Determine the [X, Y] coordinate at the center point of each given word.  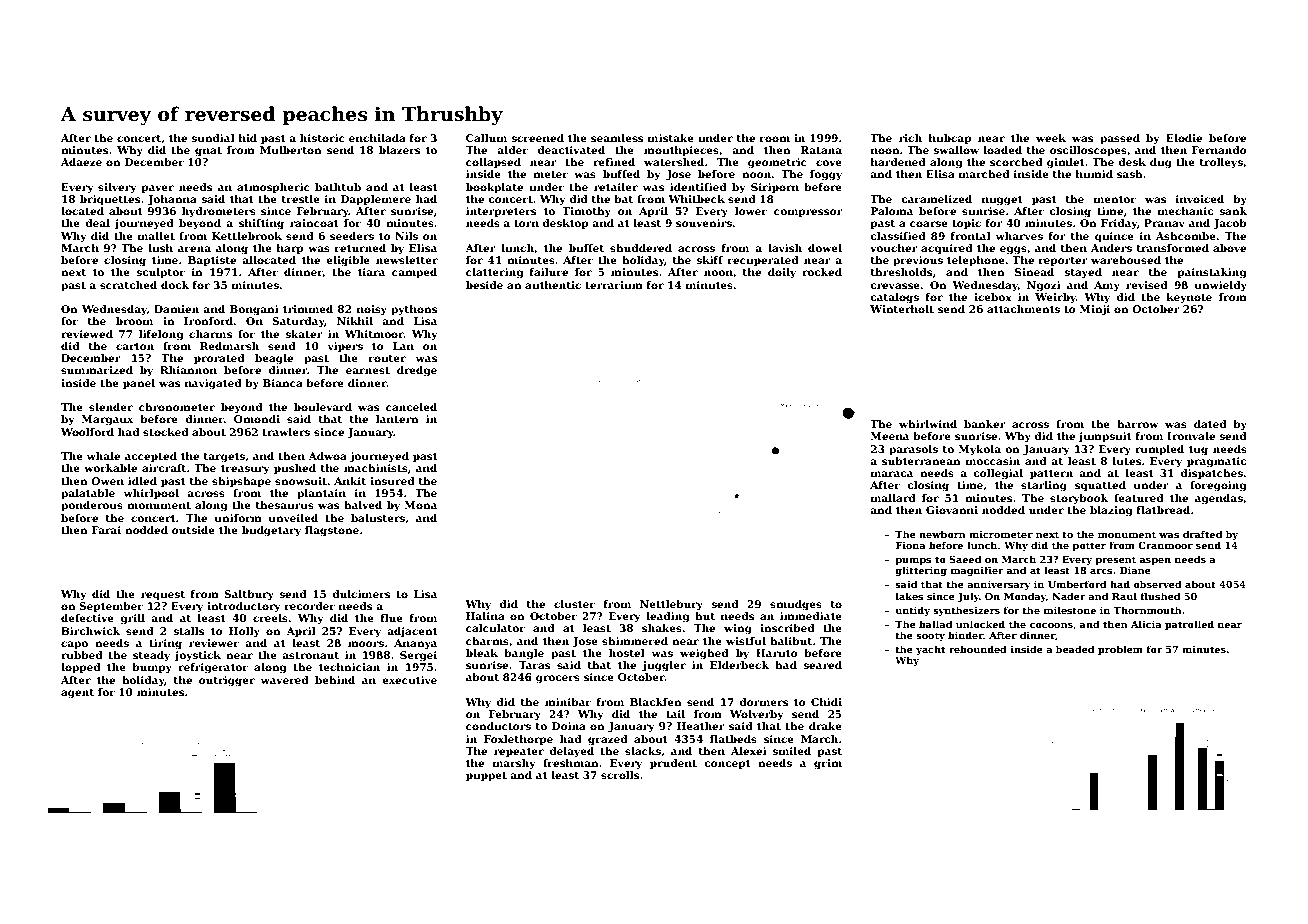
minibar [568, 702]
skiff [710, 260]
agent [77, 694]
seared [823, 665]
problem [1120, 650]
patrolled [1189, 625]
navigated [213, 384]
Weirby [1055, 298]
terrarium [614, 285]
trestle [301, 199]
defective [87, 618]
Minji [1095, 310]
